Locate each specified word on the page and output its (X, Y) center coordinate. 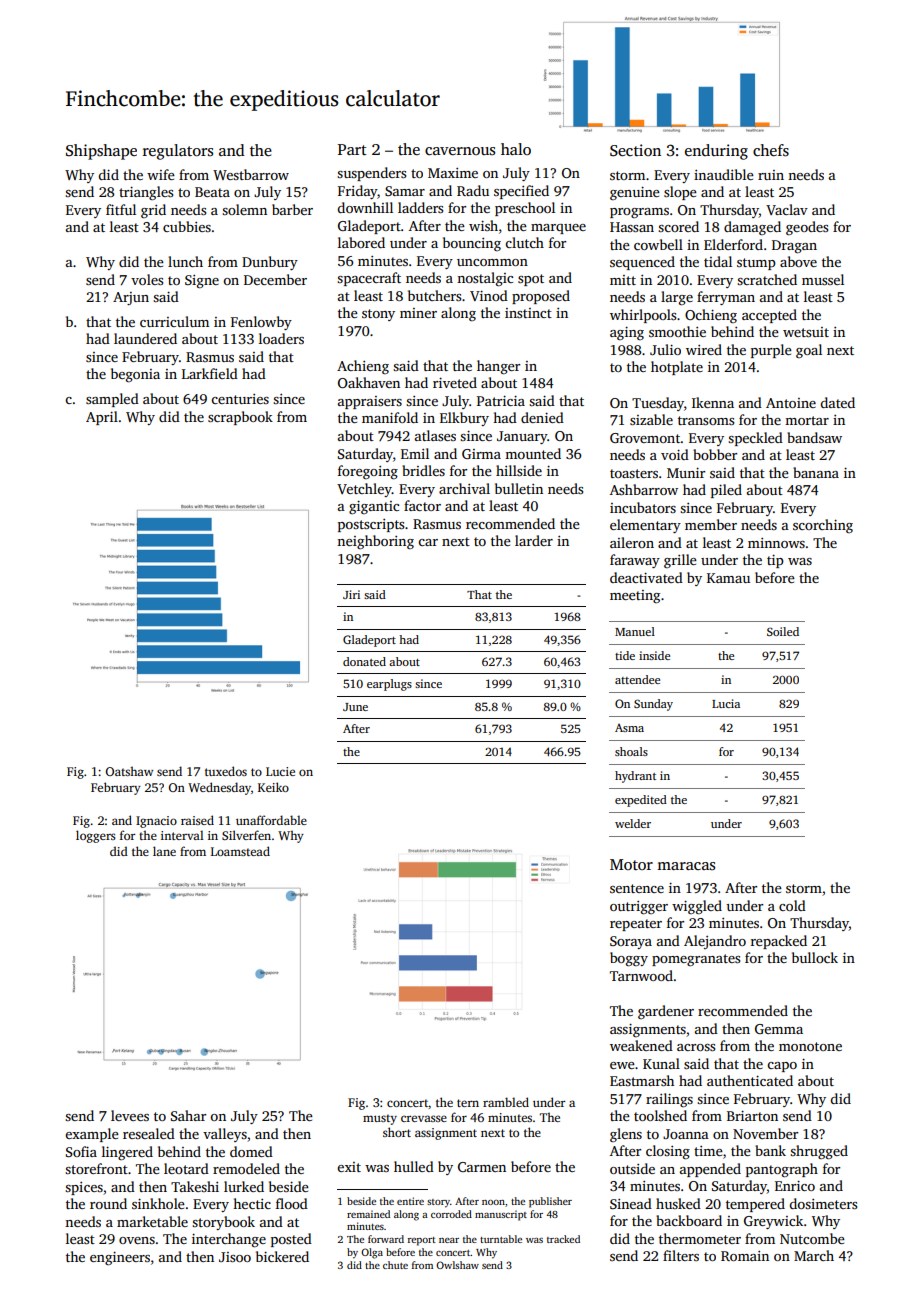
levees (130, 1115)
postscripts (371, 525)
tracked (563, 1239)
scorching (823, 526)
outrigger (639, 908)
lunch (185, 261)
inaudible (724, 174)
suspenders (371, 174)
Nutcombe (812, 1238)
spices (84, 1188)
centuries (240, 399)
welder (633, 823)
